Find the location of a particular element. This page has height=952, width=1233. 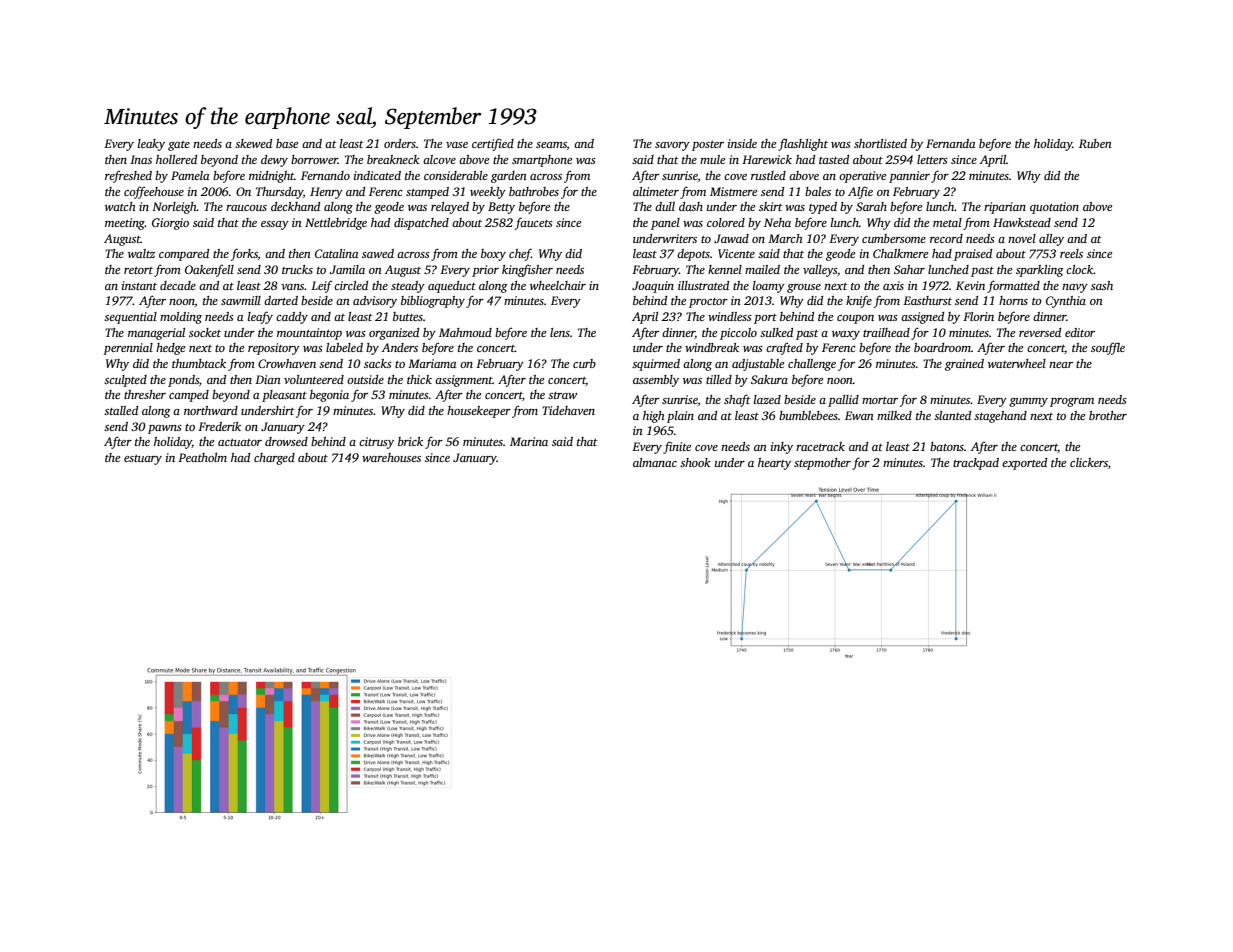

garden is located at coordinates (509, 177).
